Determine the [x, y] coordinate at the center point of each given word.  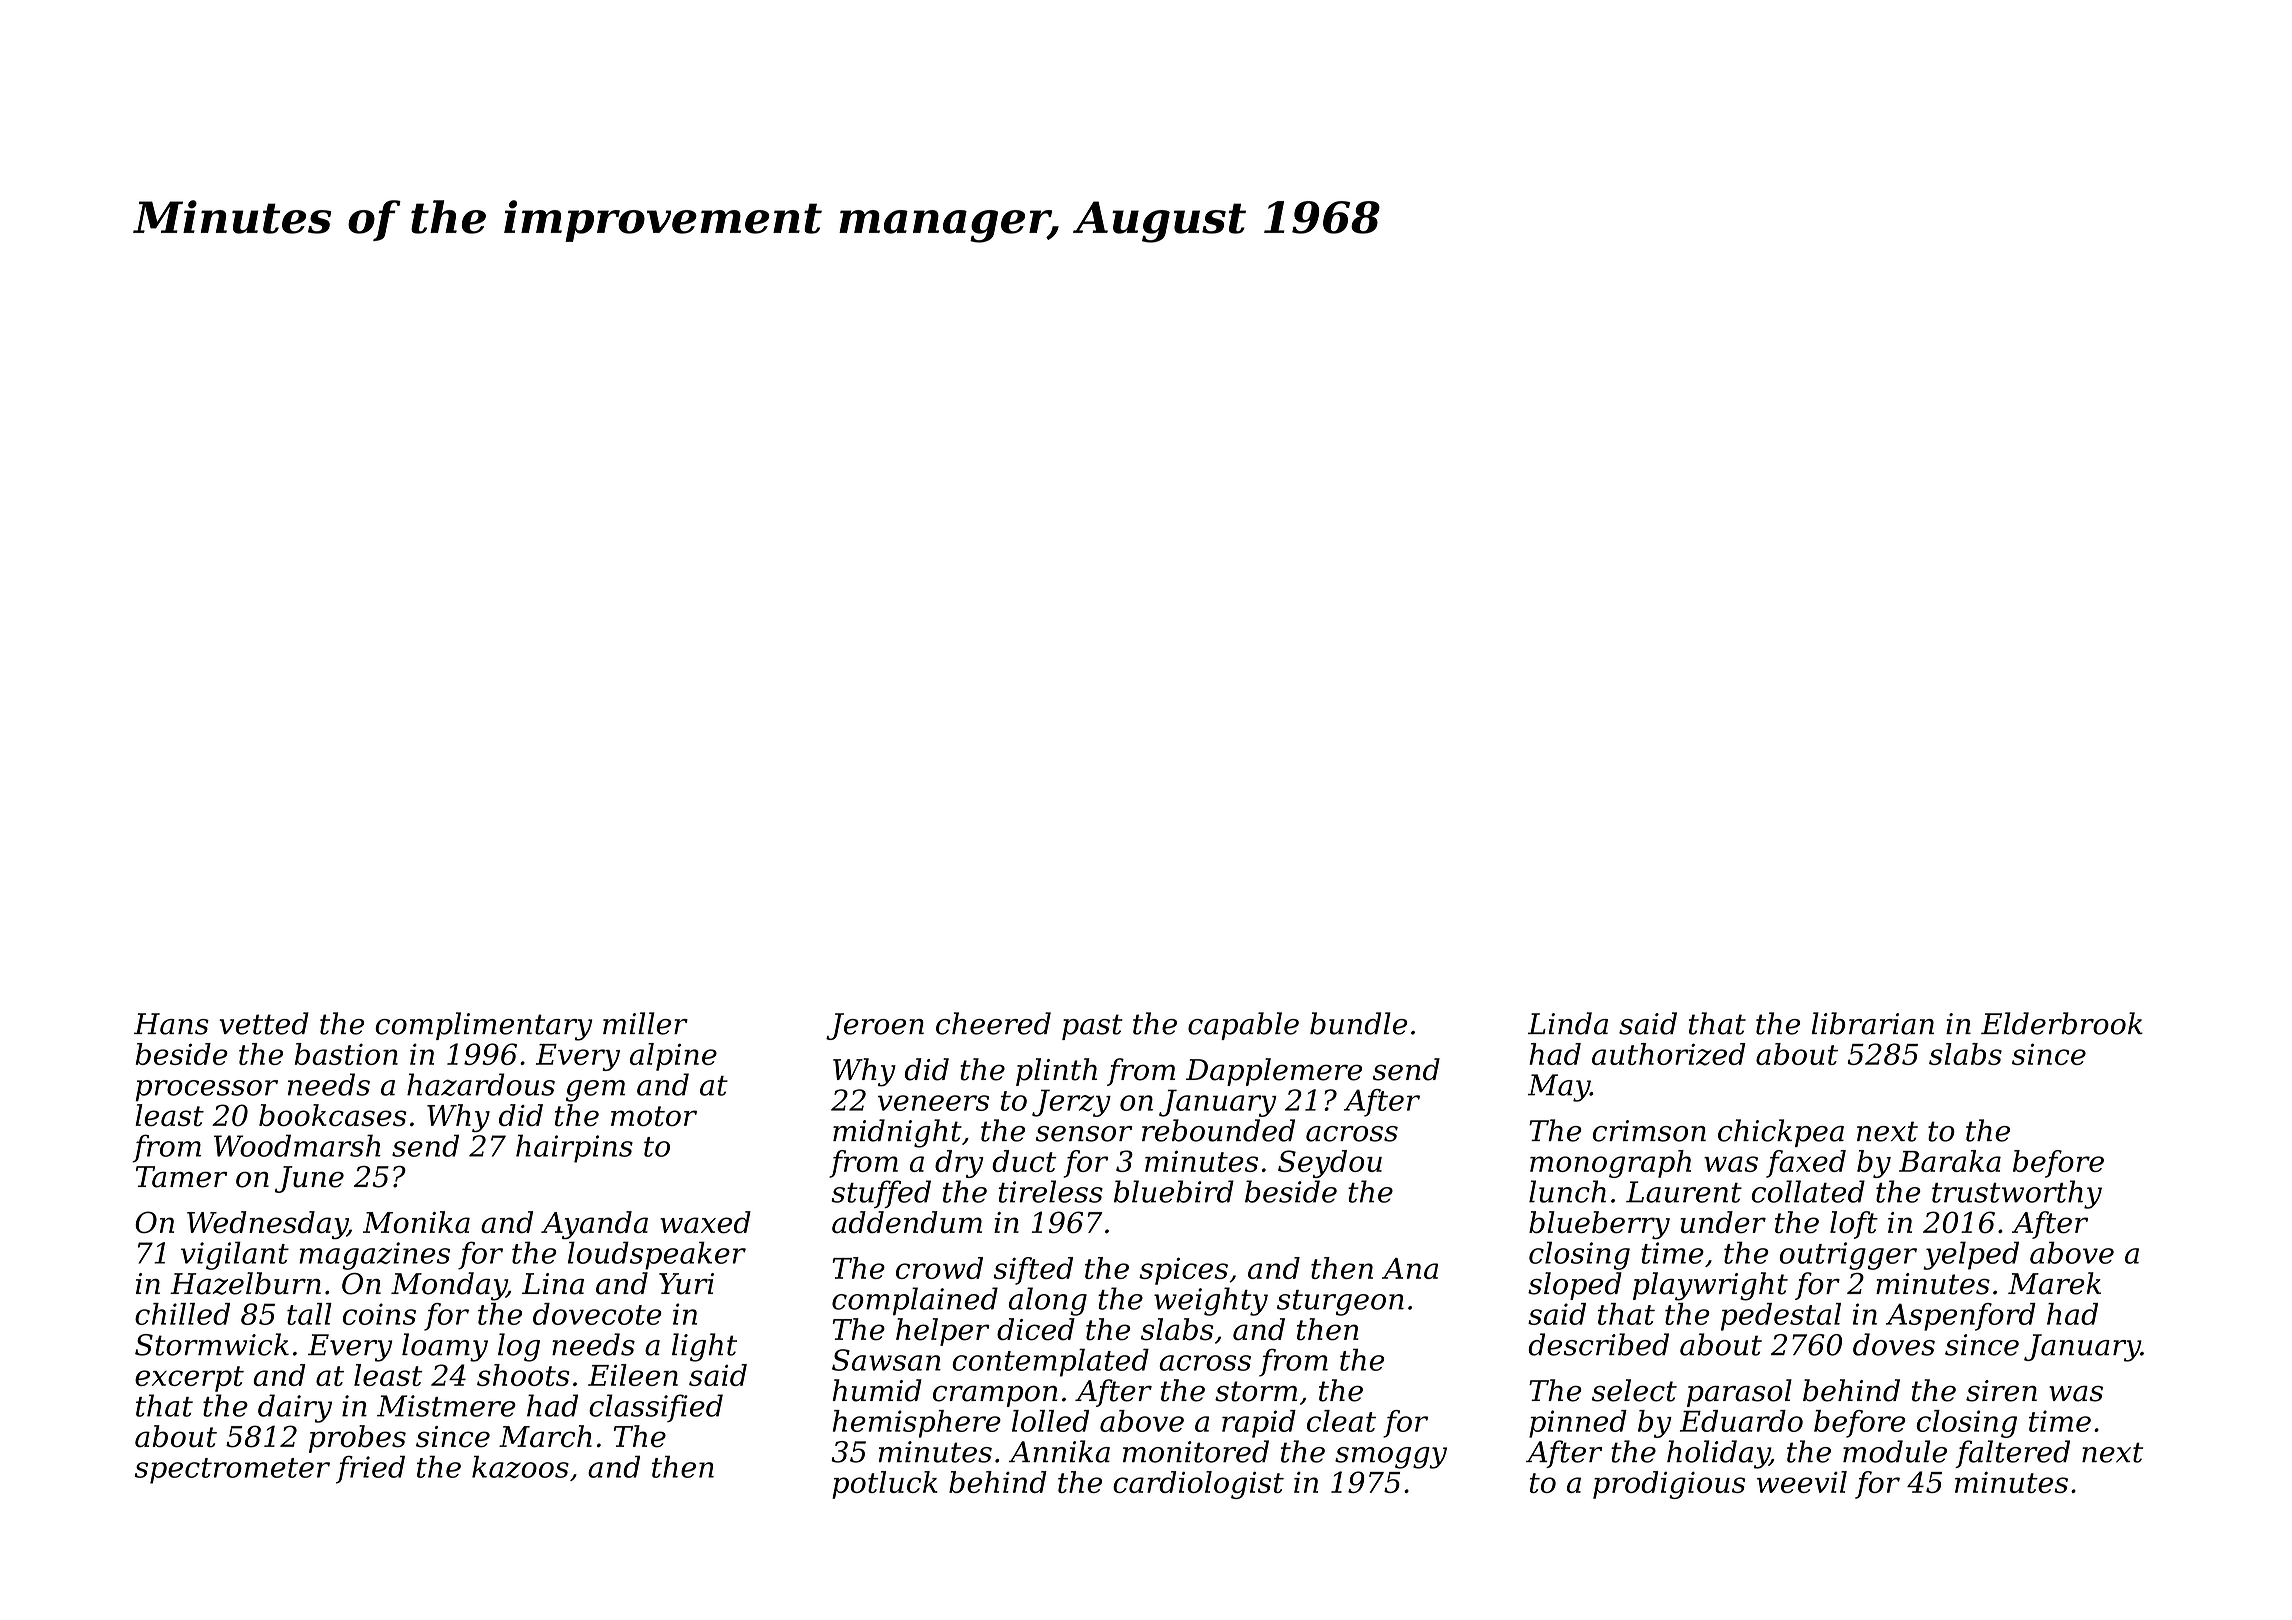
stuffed [881, 1194]
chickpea [1781, 1133]
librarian [1873, 1023]
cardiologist [1198, 1485]
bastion [346, 1054]
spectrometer [232, 1471]
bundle [1358, 1023]
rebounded [1218, 1130]
